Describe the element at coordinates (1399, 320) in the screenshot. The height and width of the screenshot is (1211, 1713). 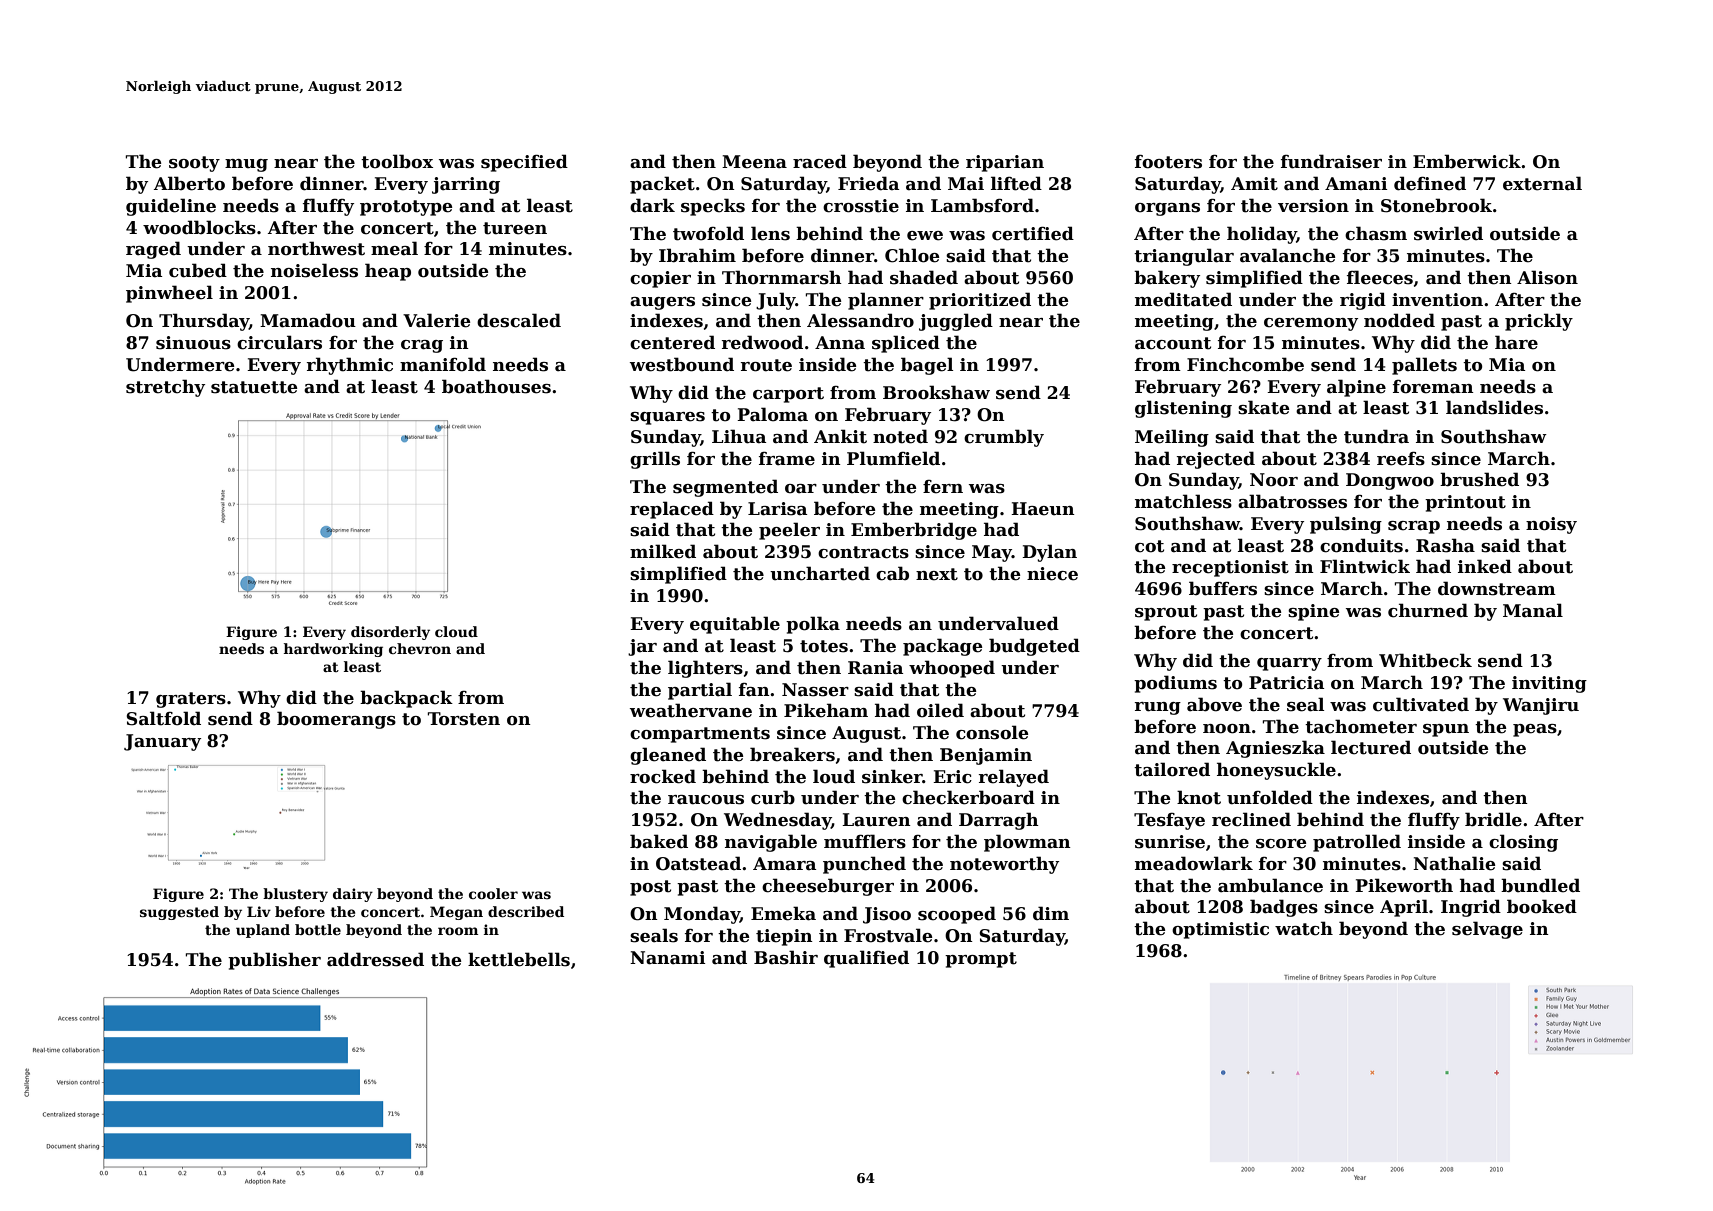
I see `nodded` at that location.
